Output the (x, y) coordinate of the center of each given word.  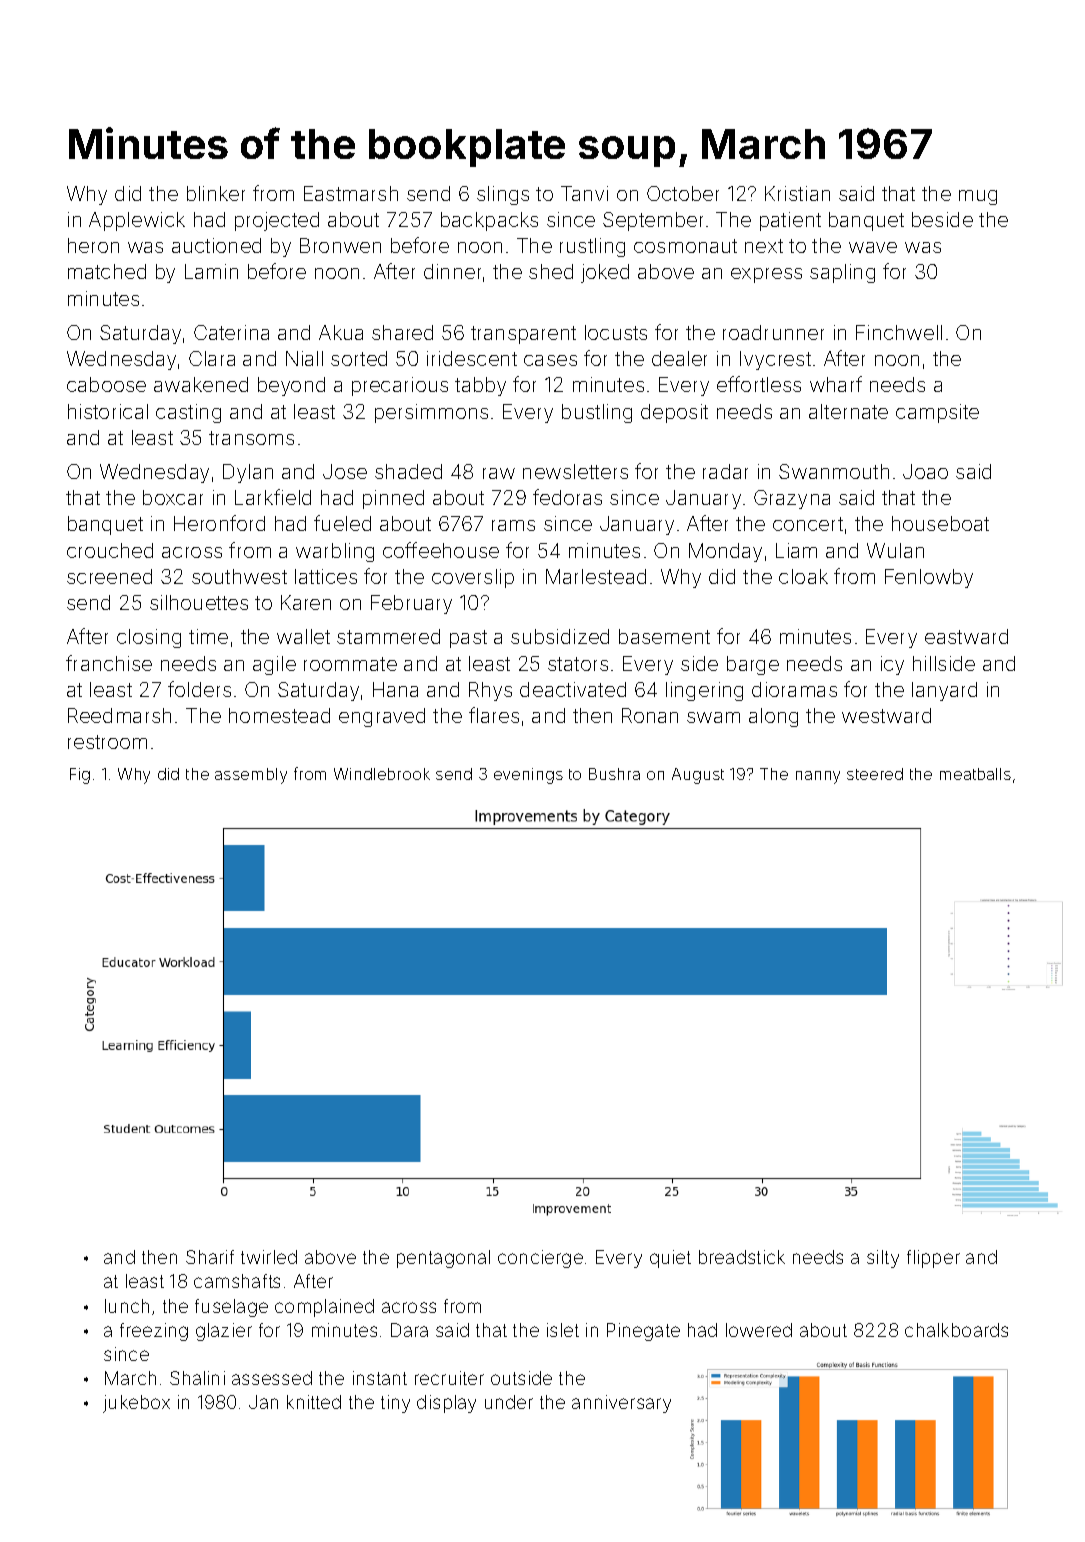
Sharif (210, 1257)
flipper (933, 1259)
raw (499, 473)
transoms (251, 438)
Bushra (614, 774)
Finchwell (899, 332)
